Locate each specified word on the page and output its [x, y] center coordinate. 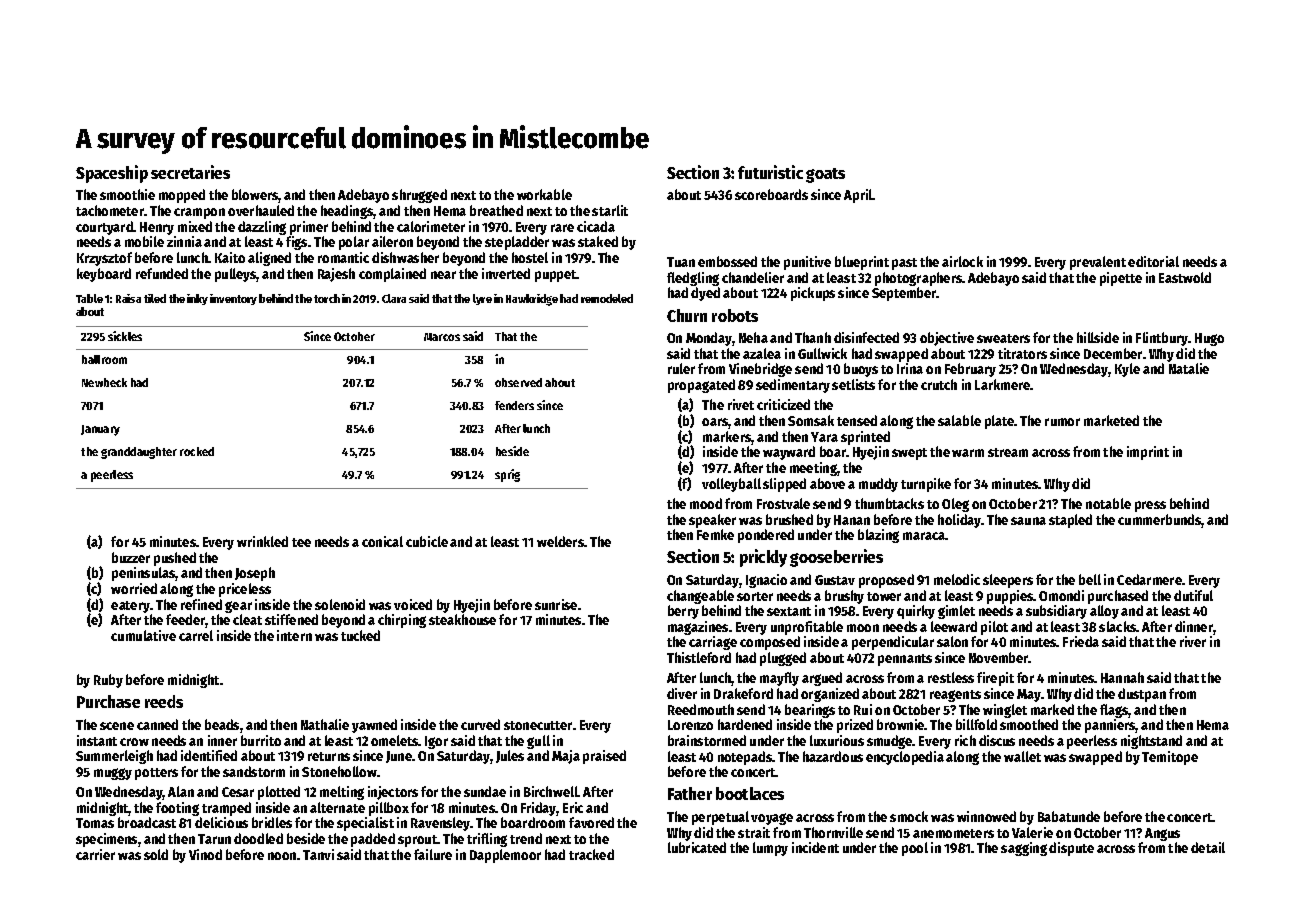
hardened [745, 724]
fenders [514, 405]
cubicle [427, 541]
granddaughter [139, 453]
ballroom [104, 359]
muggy [113, 774]
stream [1008, 452]
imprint [1148, 453]
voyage [772, 819]
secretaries [190, 172]
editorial [1153, 261]
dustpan [1142, 695]
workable [544, 194]
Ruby [108, 681]
